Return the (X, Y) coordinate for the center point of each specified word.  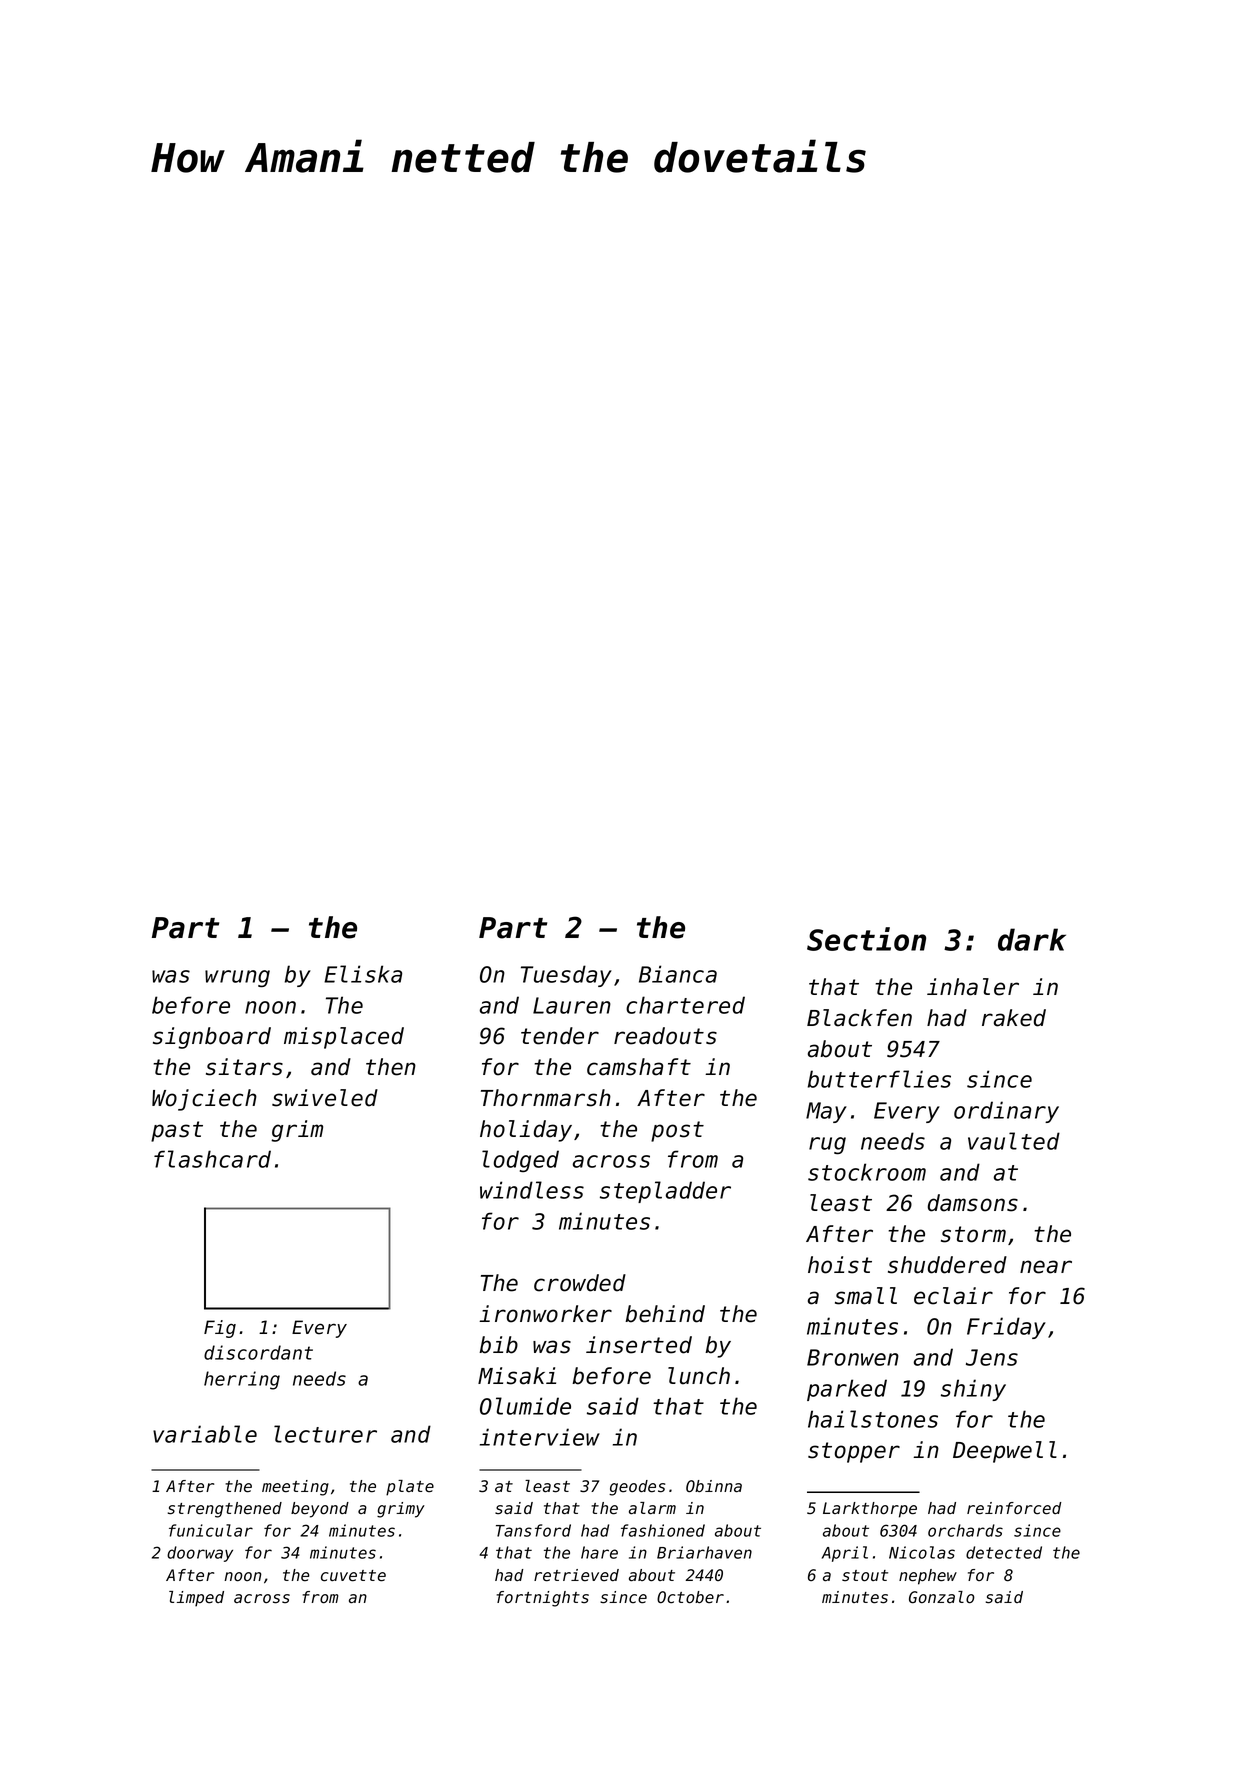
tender (560, 1036)
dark (1032, 939)
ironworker (545, 1314)
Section (866, 939)
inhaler (973, 987)
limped (196, 1599)
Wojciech (204, 1100)
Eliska (363, 974)
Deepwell (1005, 1452)
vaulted (1014, 1141)
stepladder (665, 1192)
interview (540, 1437)
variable (205, 1434)
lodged (520, 1161)
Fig (220, 1329)
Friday (1006, 1328)
